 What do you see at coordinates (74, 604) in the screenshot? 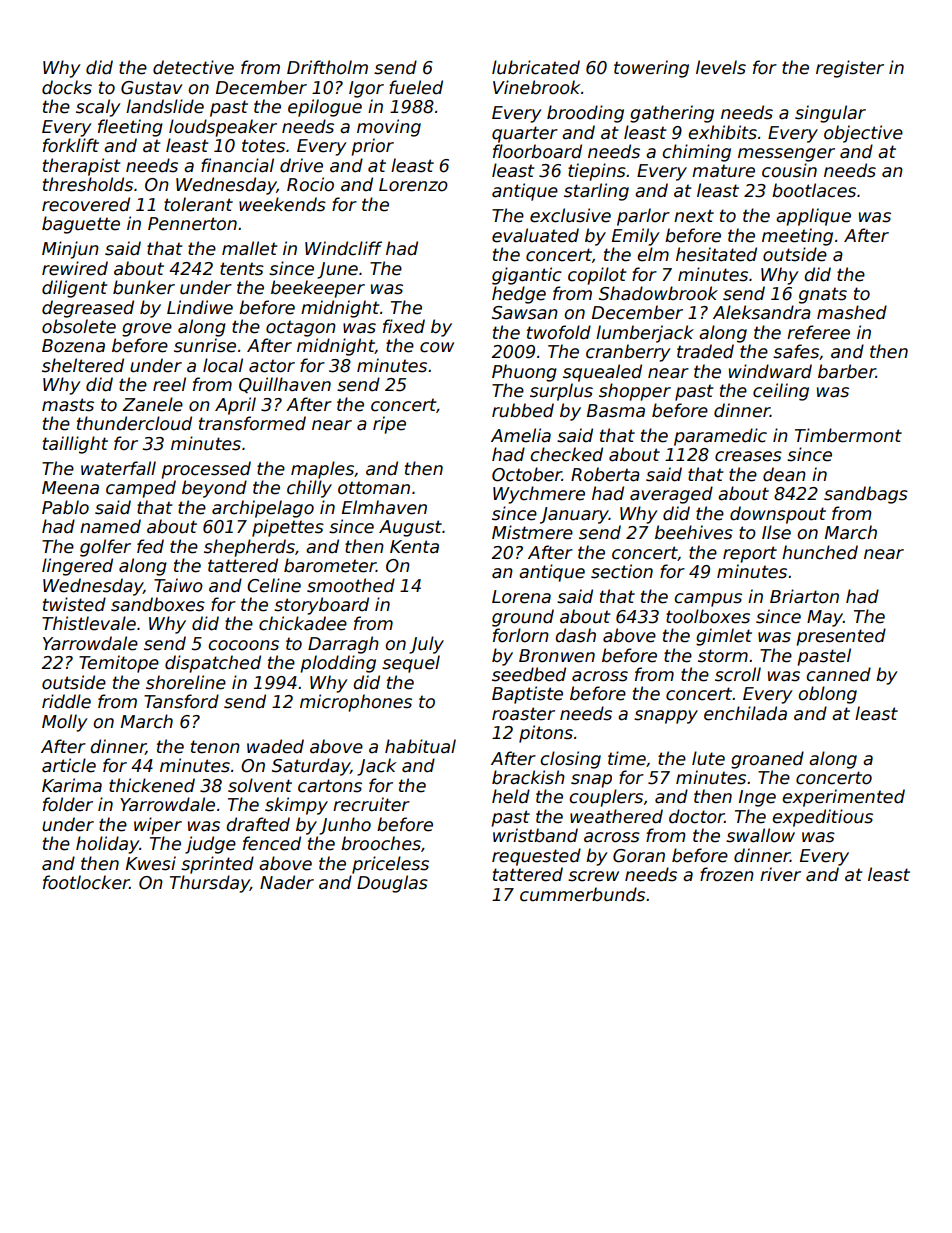
I see `twisted` at bounding box center [74, 604].
